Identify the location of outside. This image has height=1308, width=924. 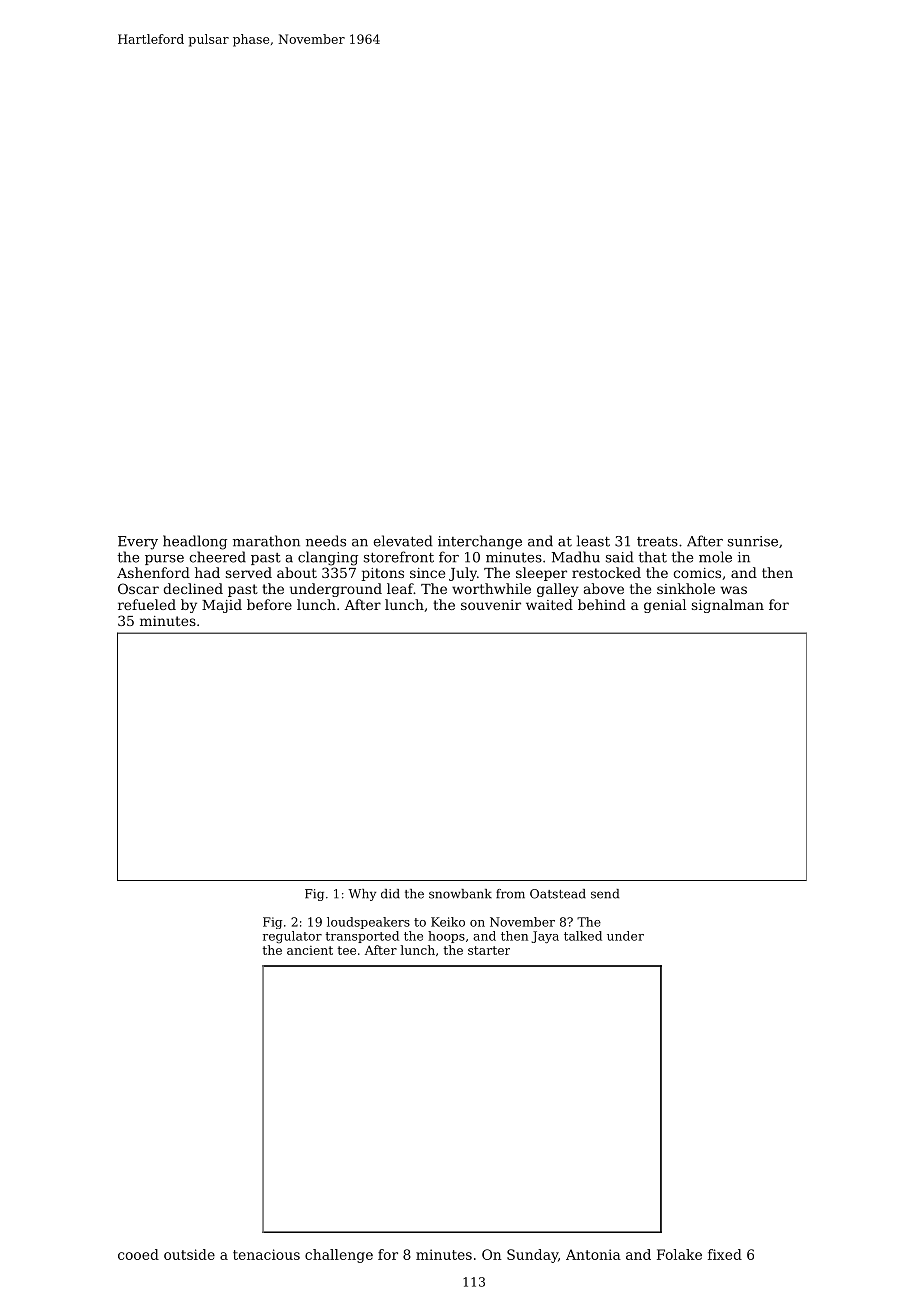
(189, 1254).
